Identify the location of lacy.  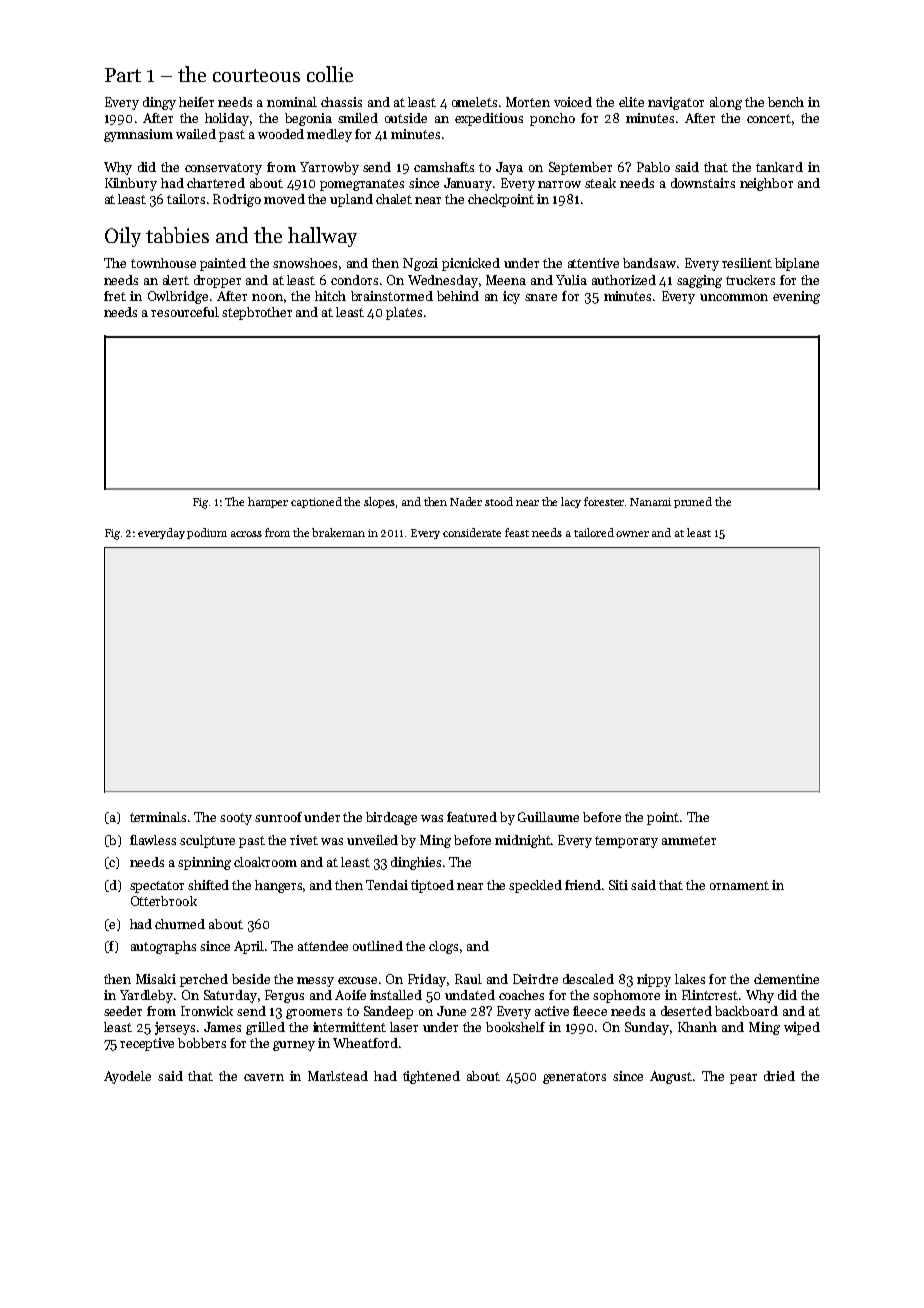
(571, 502).
